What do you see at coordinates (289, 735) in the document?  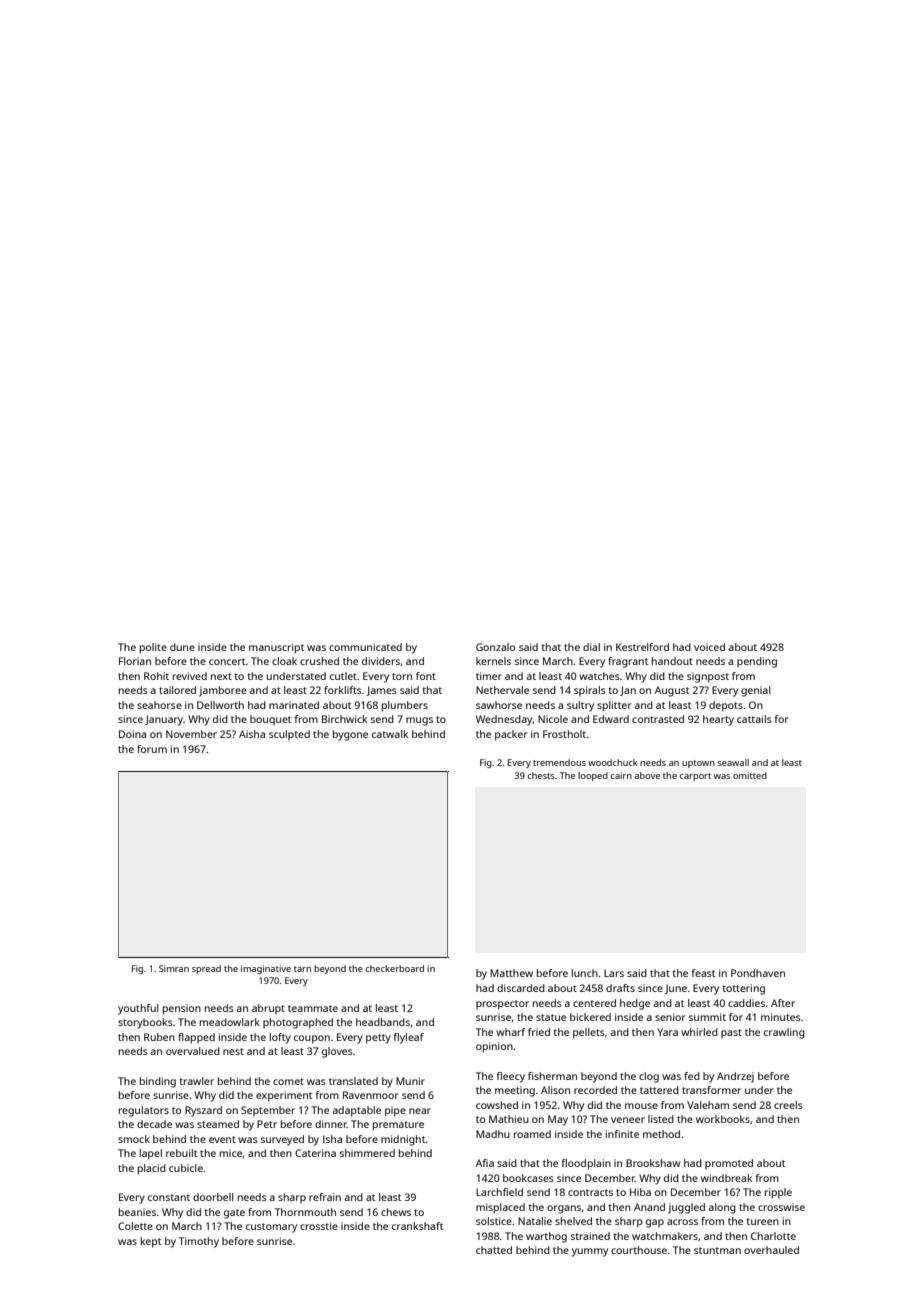 I see `sculpted` at bounding box center [289, 735].
